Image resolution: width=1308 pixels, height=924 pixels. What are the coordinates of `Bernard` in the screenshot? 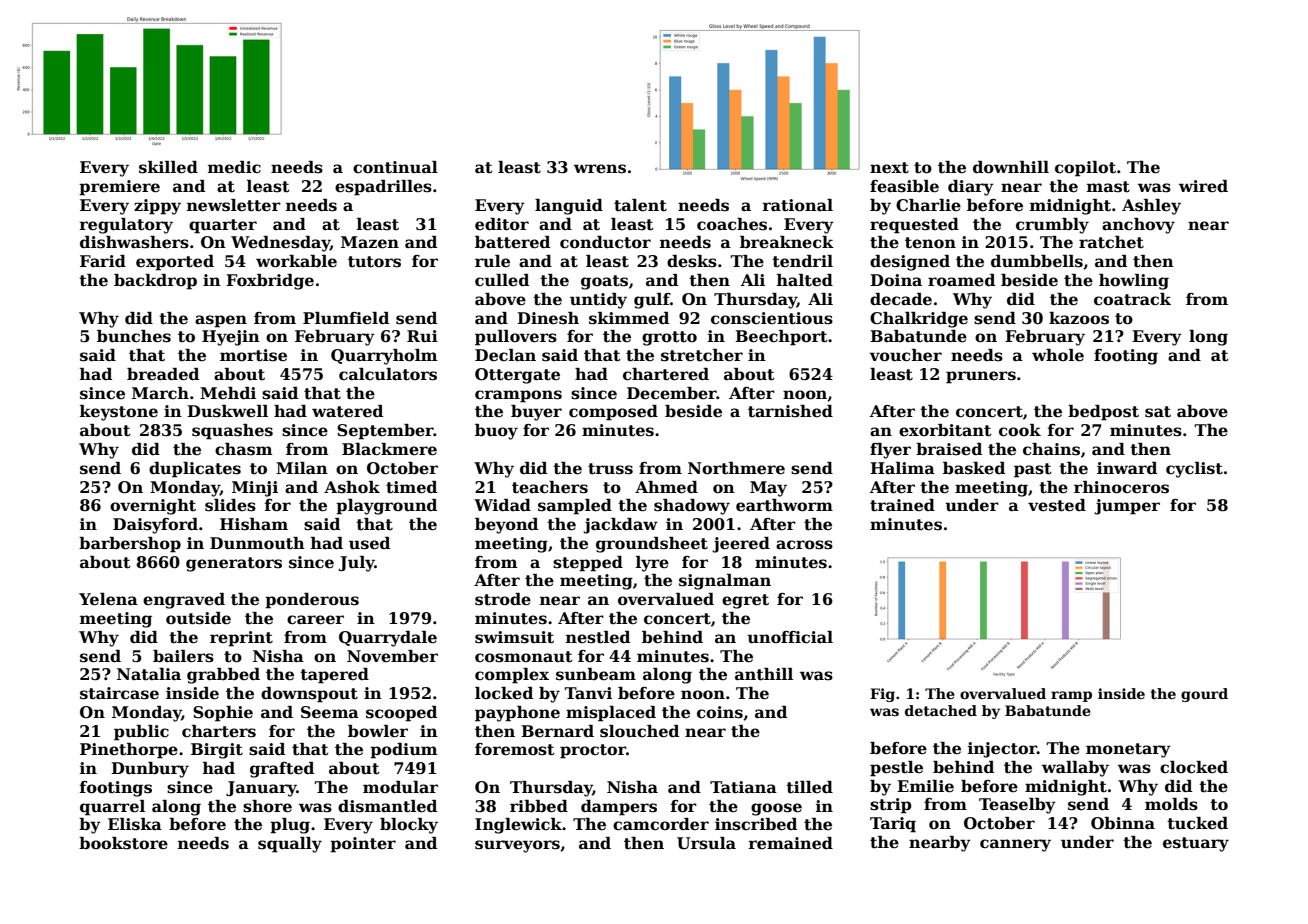 It's located at (557, 731).
